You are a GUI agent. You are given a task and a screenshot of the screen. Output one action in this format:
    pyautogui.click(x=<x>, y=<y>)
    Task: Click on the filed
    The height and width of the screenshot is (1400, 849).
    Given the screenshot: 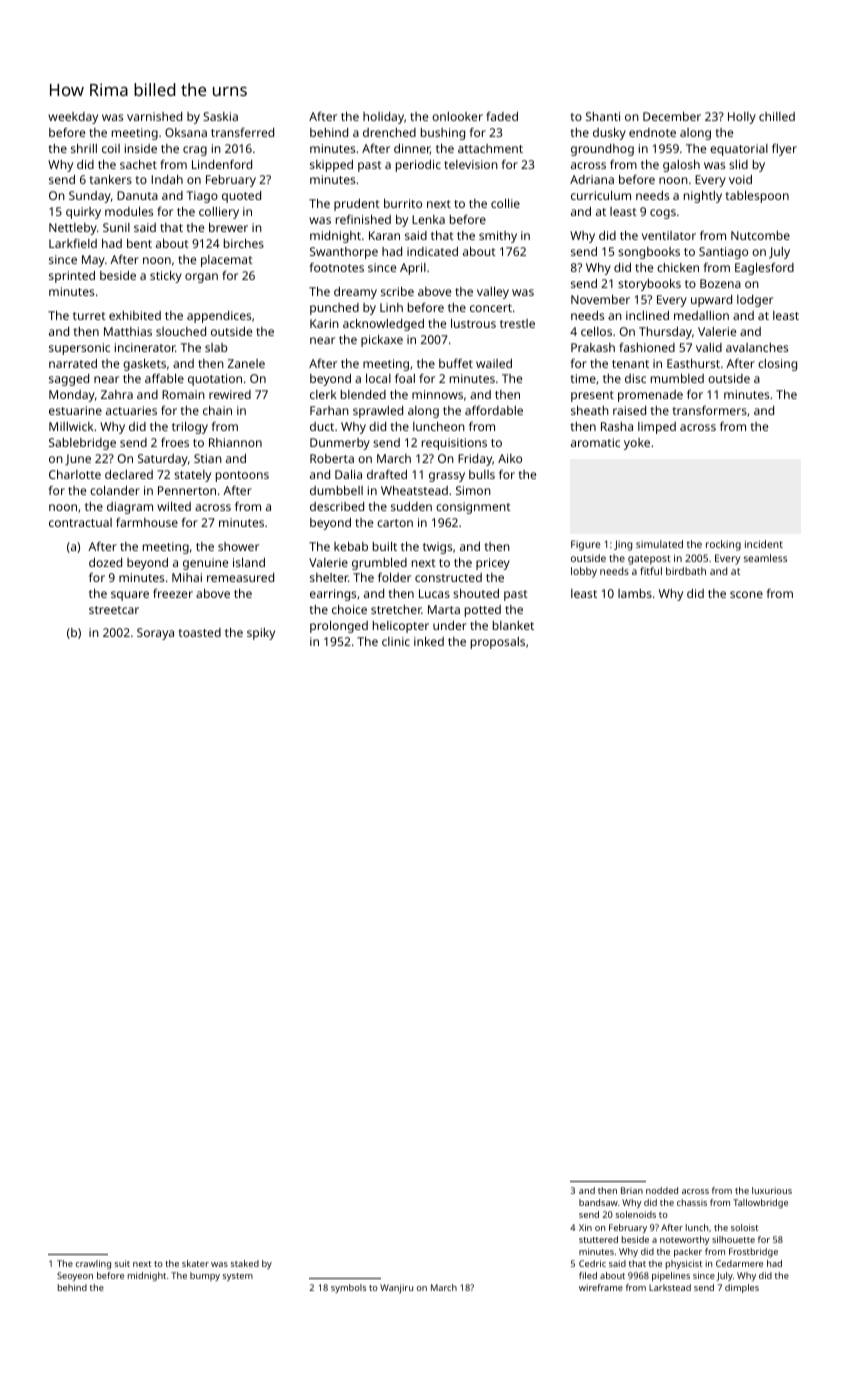 What is the action you would take?
    pyautogui.click(x=588, y=1275)
